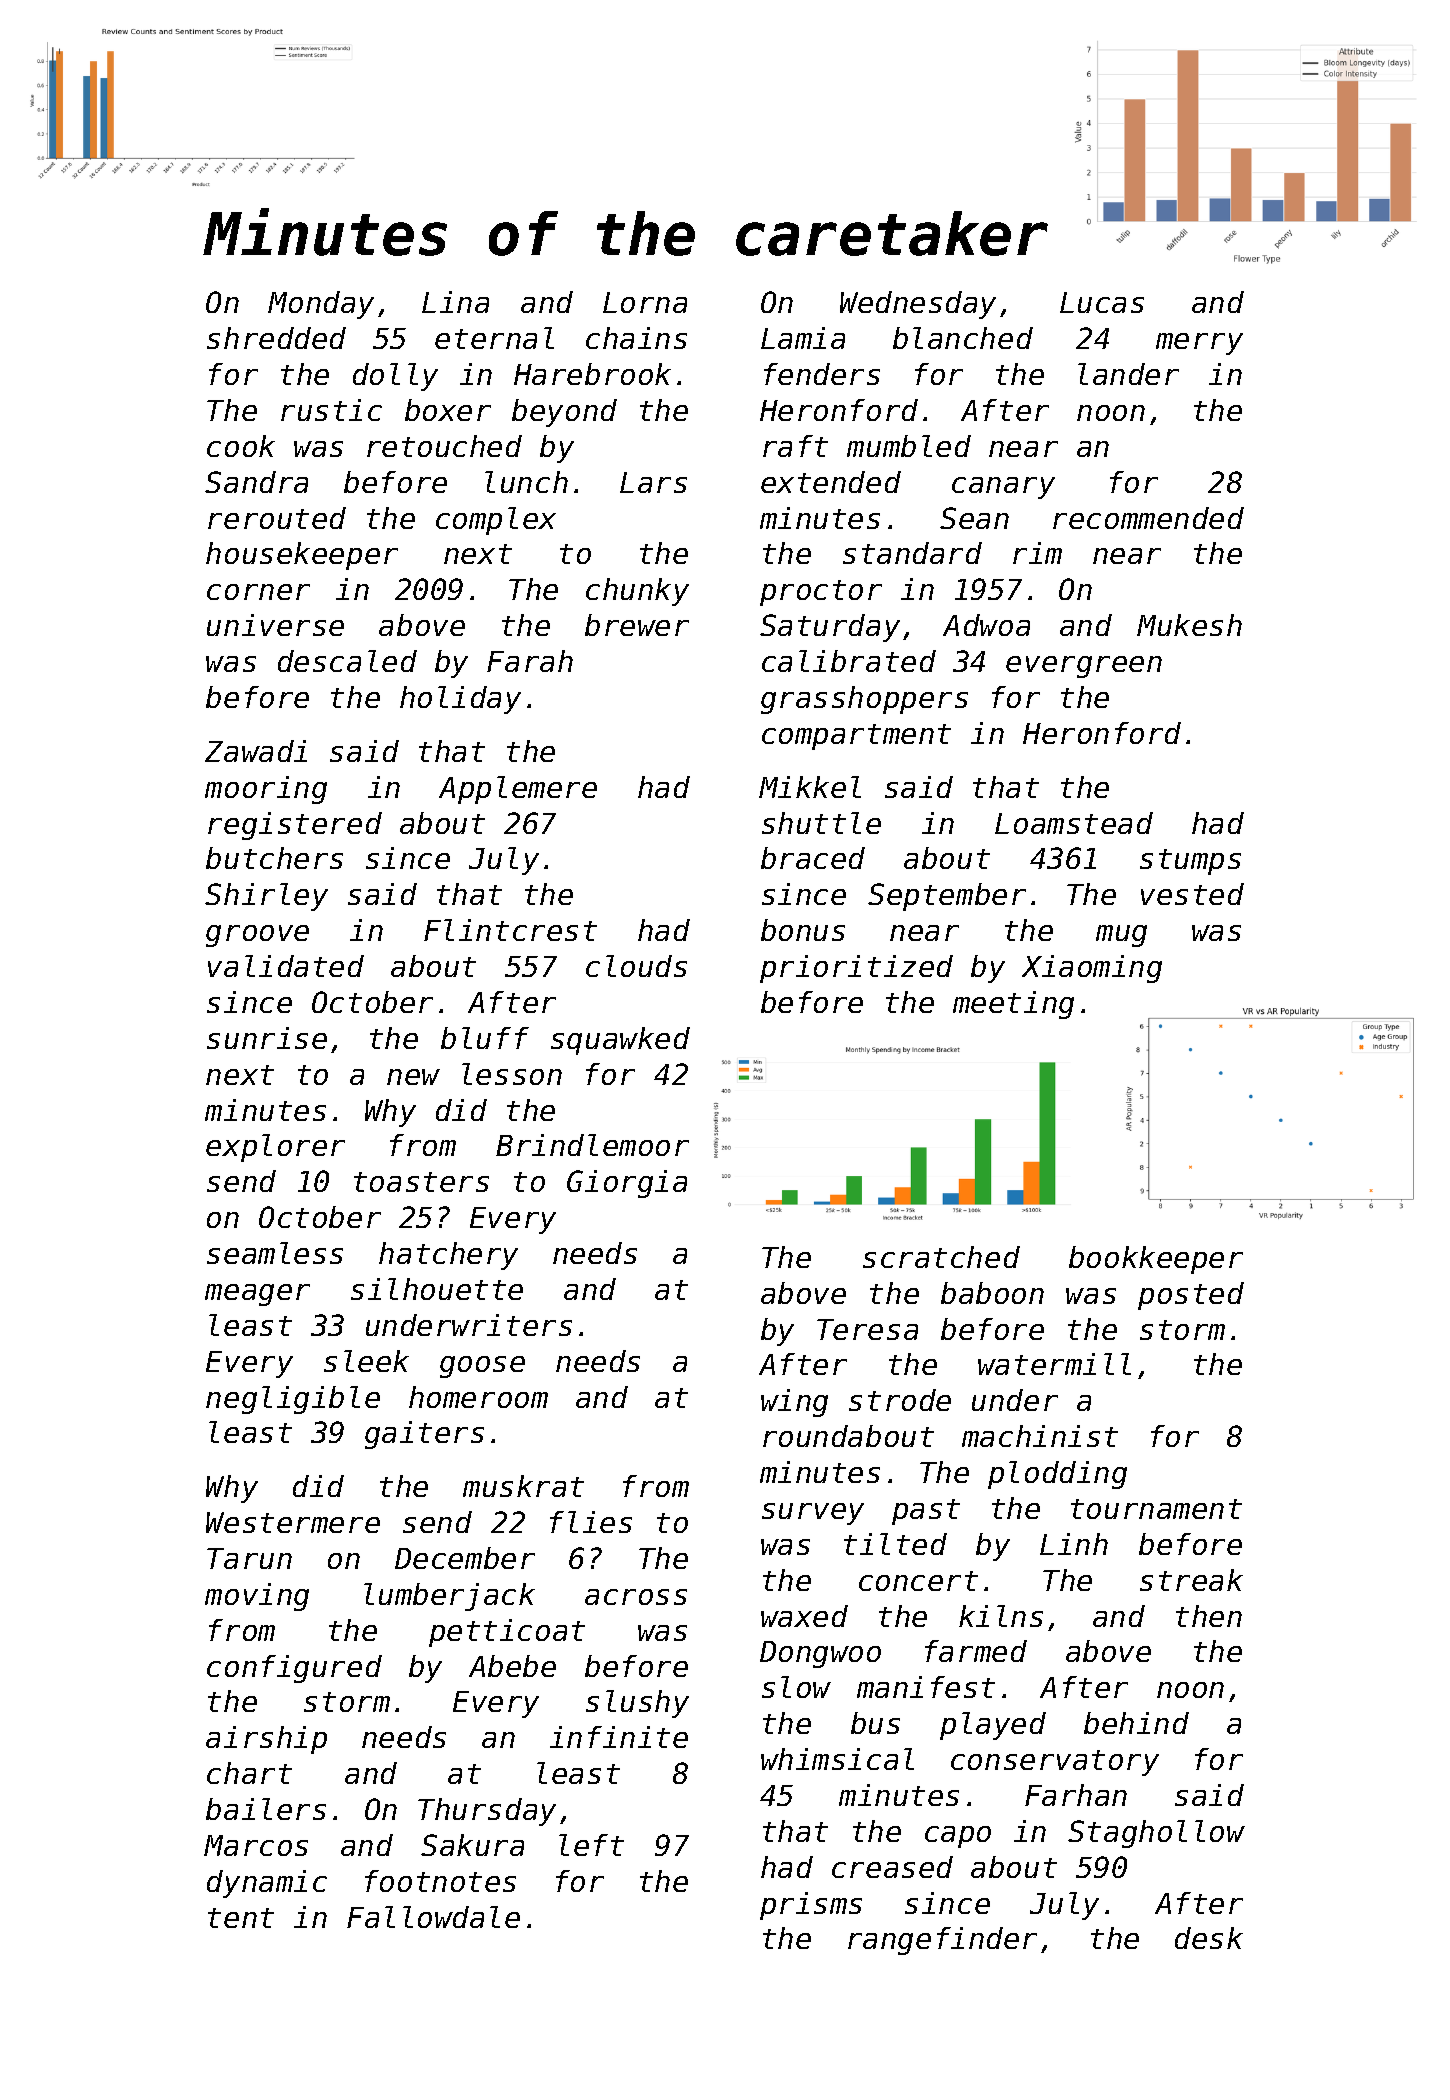 The height and width of the image is (2100, 1450). I want to click on shredded, so click(276, 338).
